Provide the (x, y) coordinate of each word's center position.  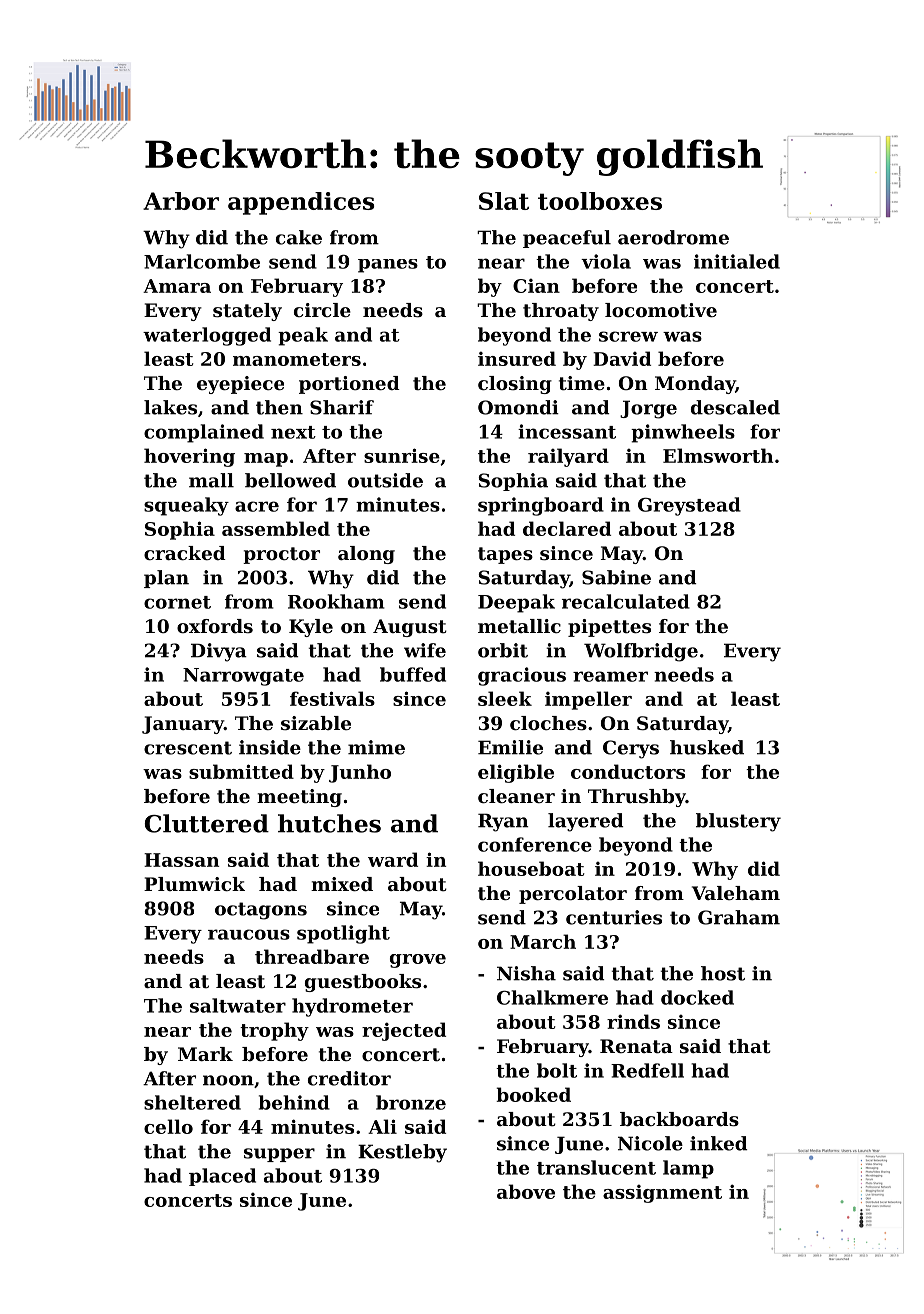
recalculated (626, 601)
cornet (177, 602)
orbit (503, 650)
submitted (241, 771)
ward (393, 859)
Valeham (736, 893)
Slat (504, 201)
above (526, 1191)
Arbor (181, 201)
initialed (737, 261)
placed (222, 1177)
